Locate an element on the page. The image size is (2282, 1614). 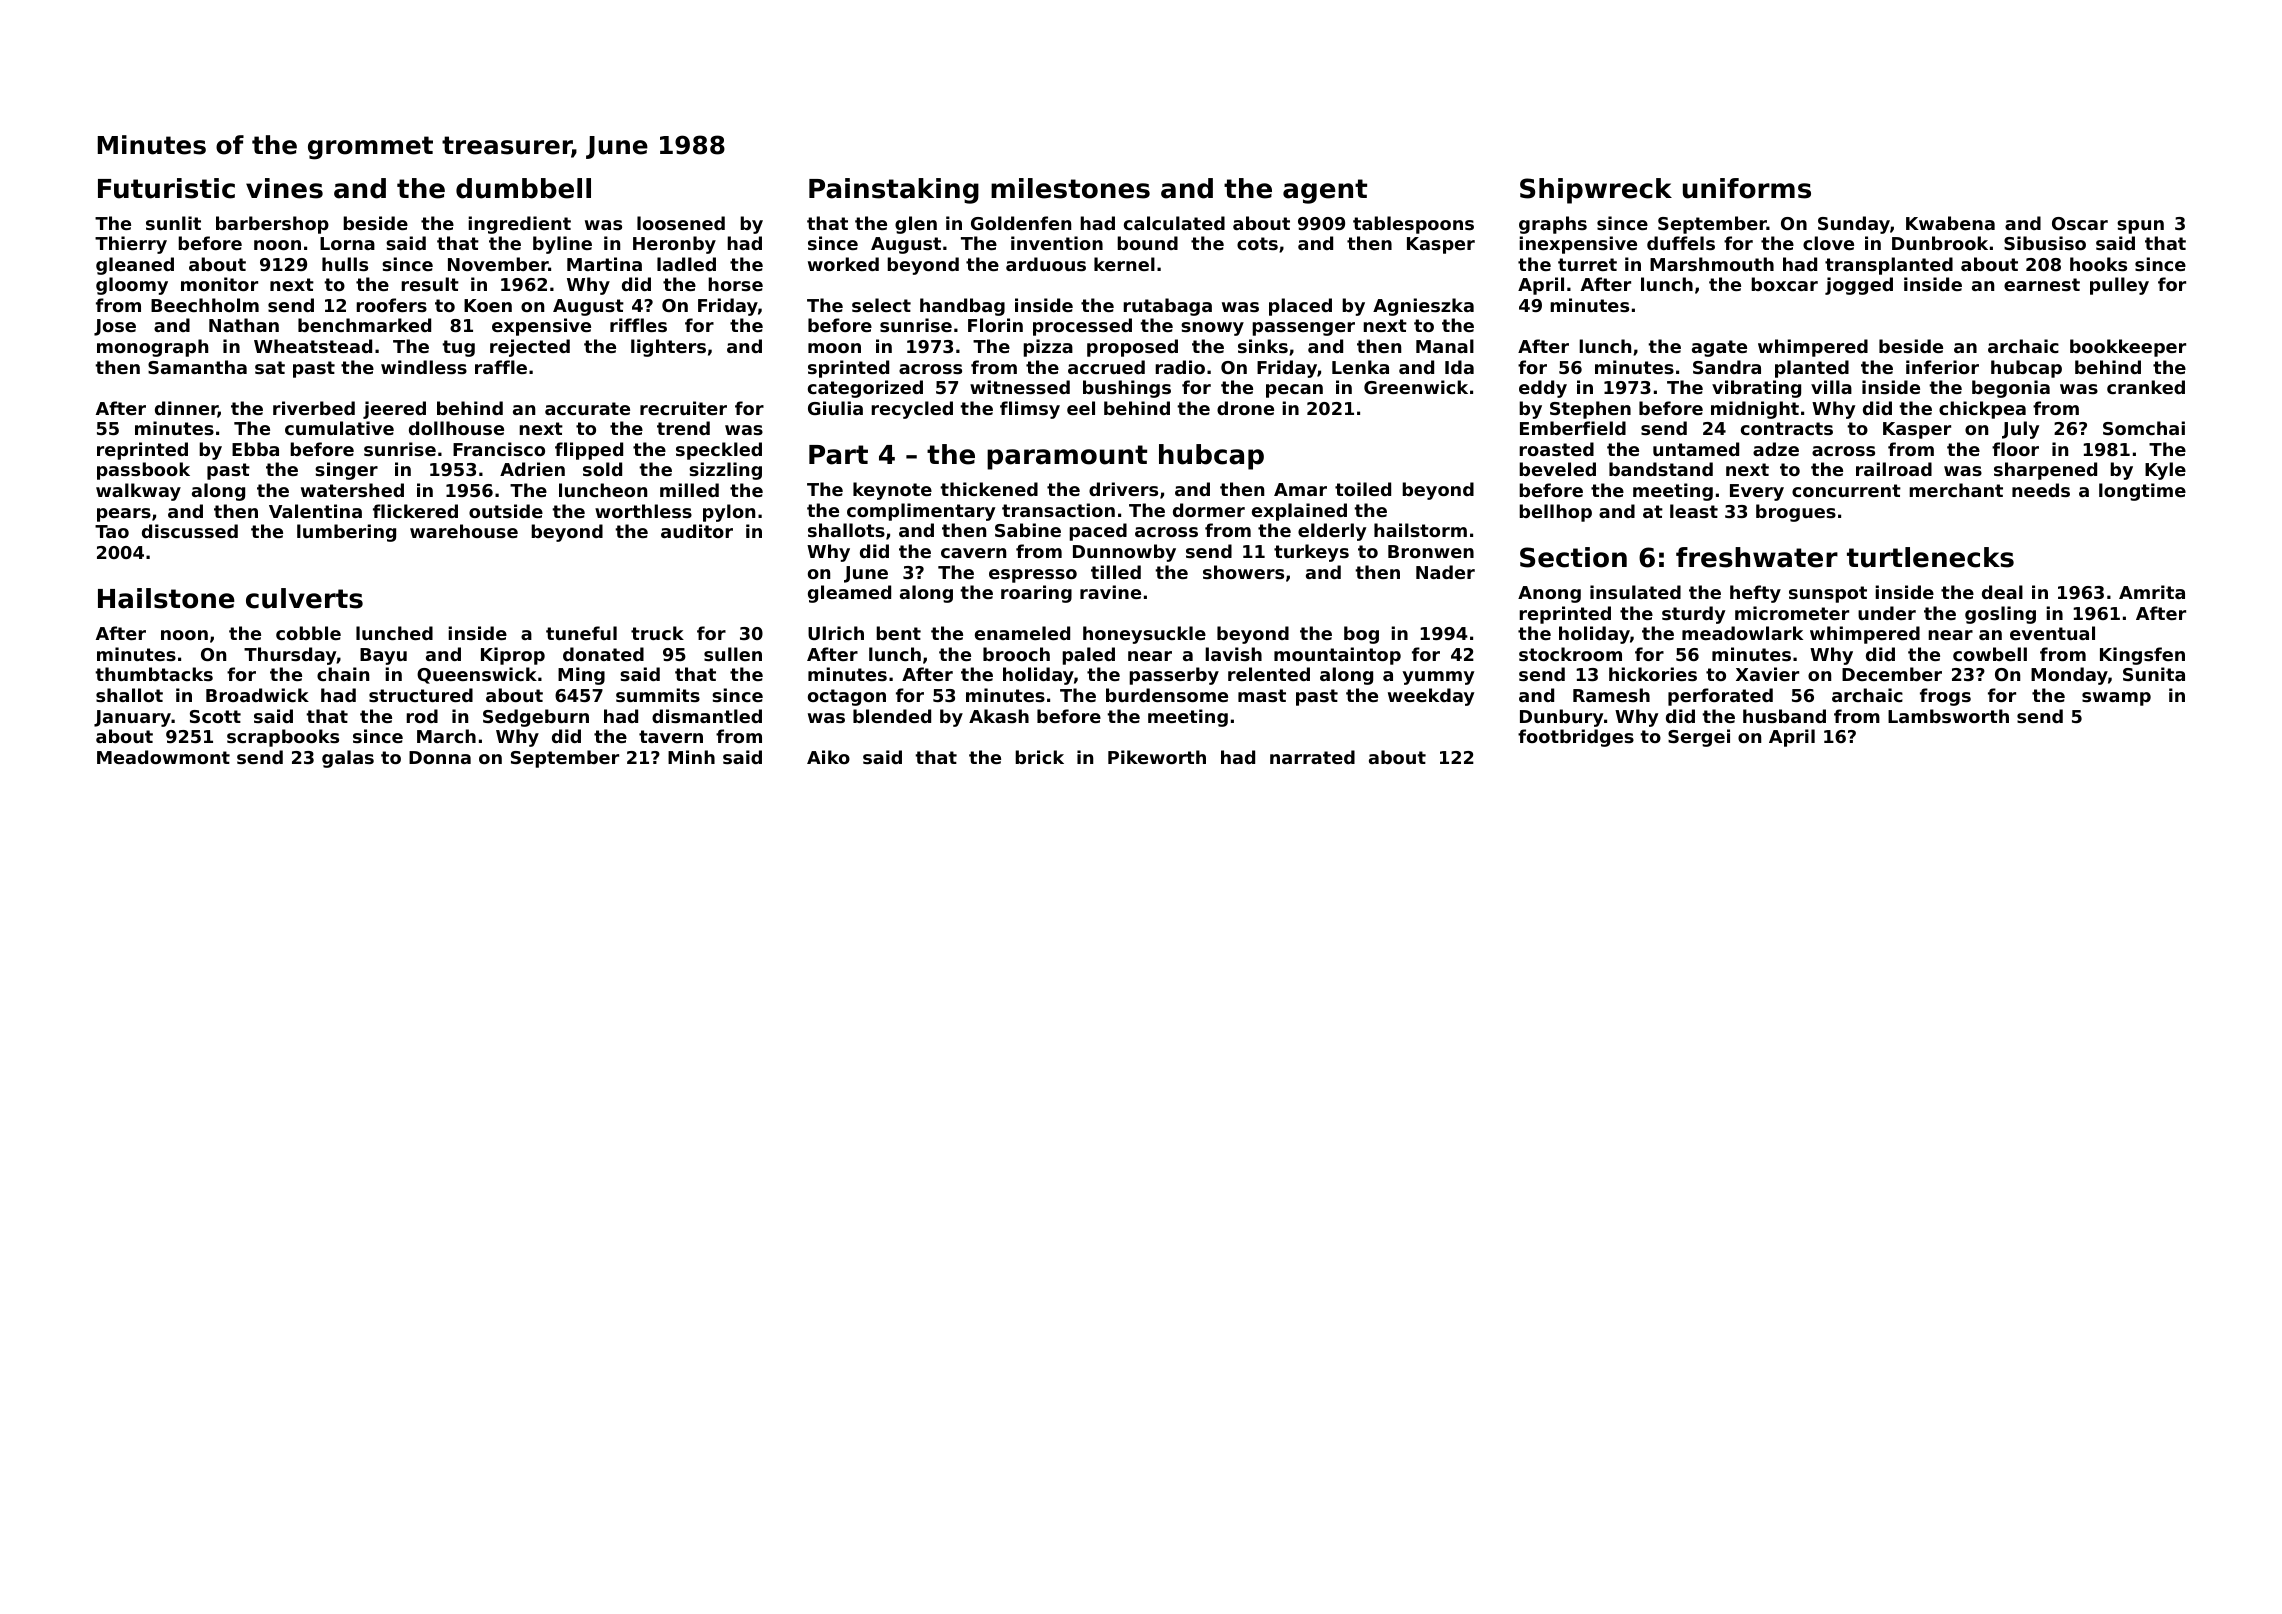
categorized is located at coordinates (865, 389).
